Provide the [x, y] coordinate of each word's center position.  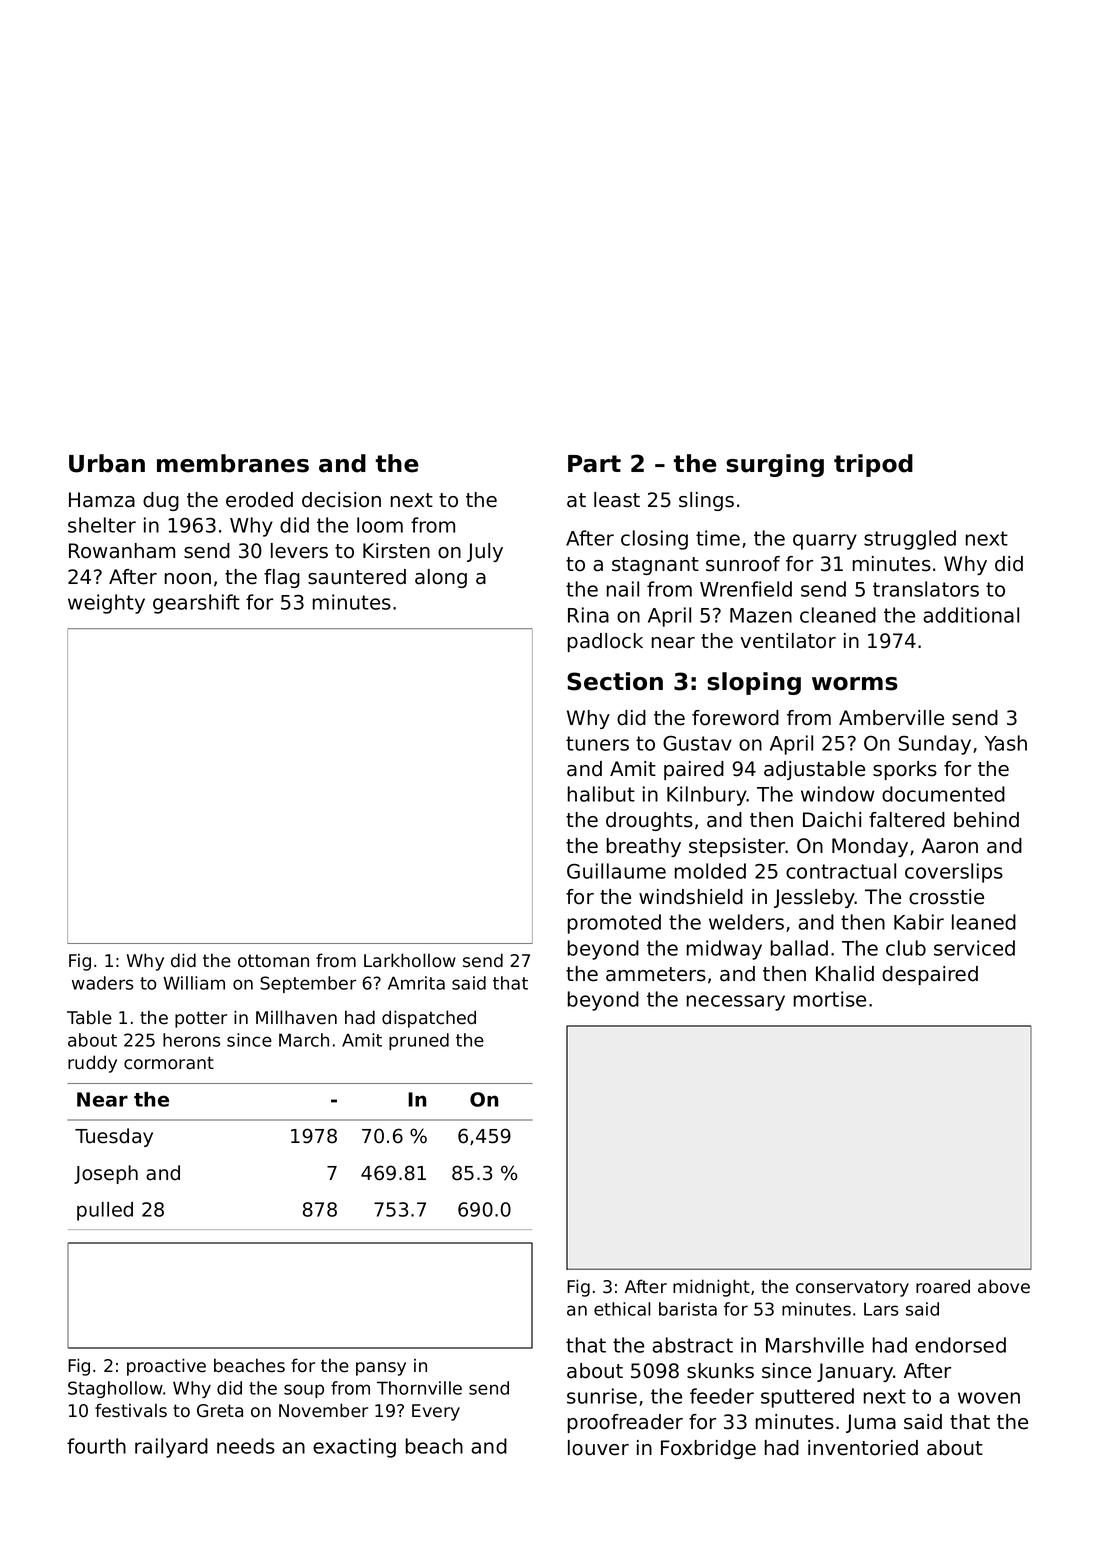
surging [775, 465]
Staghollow [115, 1389]
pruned [419, 1041]
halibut [601, 794]
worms [855, 684]
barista [688, 1309]
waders [102, 983]
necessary [736, 1003]
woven [989, 1398]
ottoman [273, 961]
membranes [233, 463]
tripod [873, 465]
